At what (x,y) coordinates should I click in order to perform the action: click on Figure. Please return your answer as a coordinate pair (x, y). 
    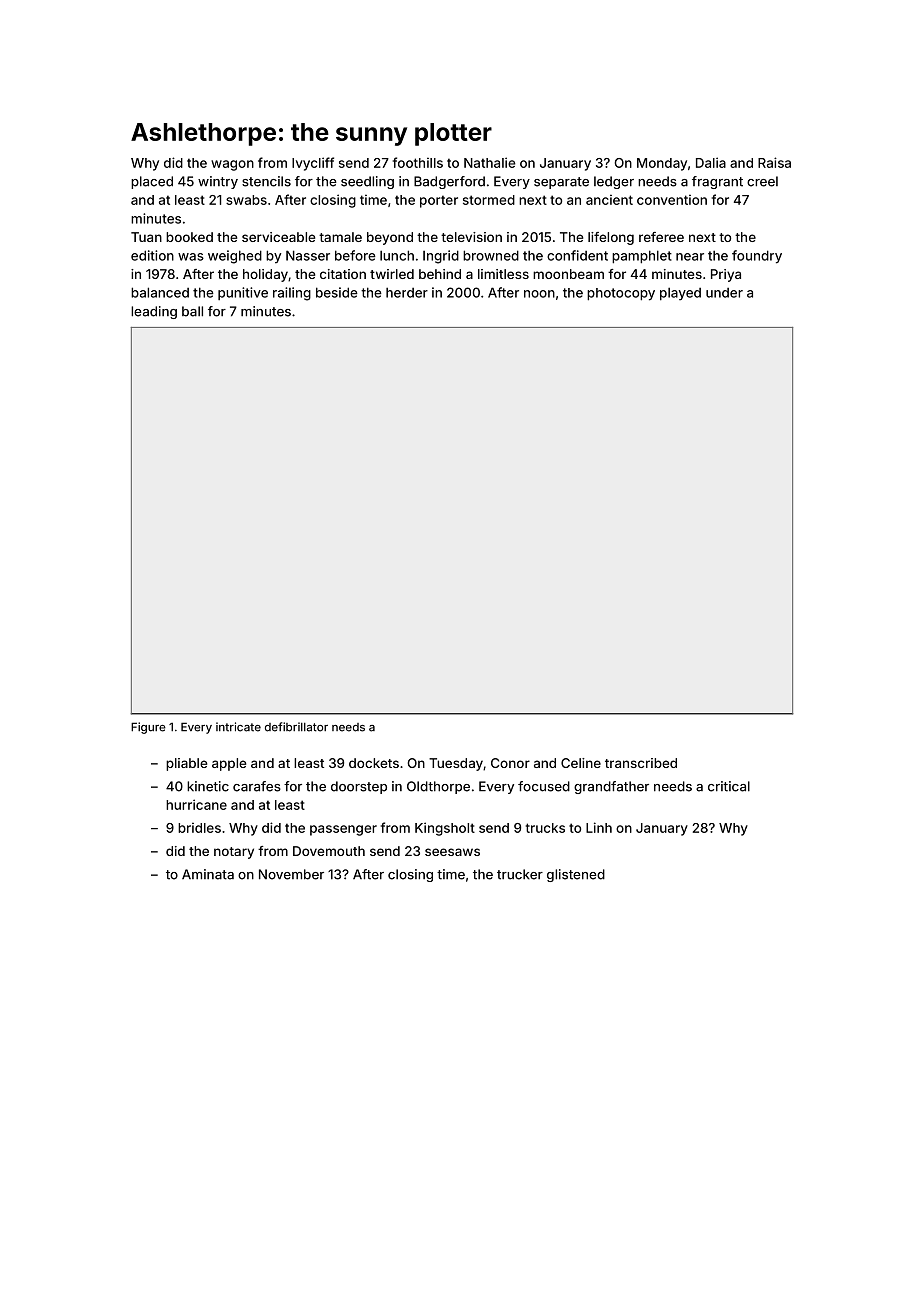
    Looking at the image, I should click on (148, 728).
